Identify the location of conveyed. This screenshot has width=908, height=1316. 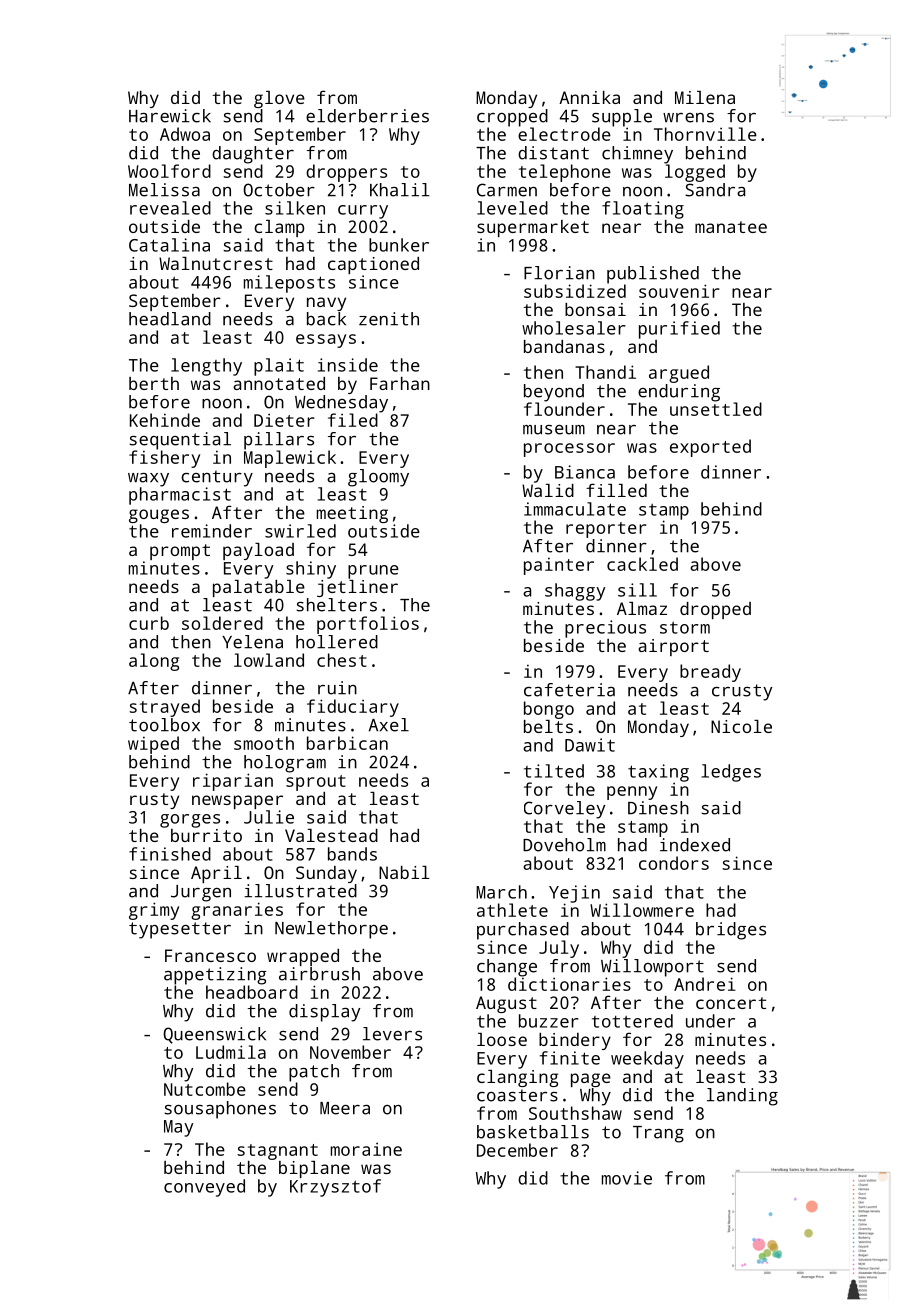
(204, 1188).
